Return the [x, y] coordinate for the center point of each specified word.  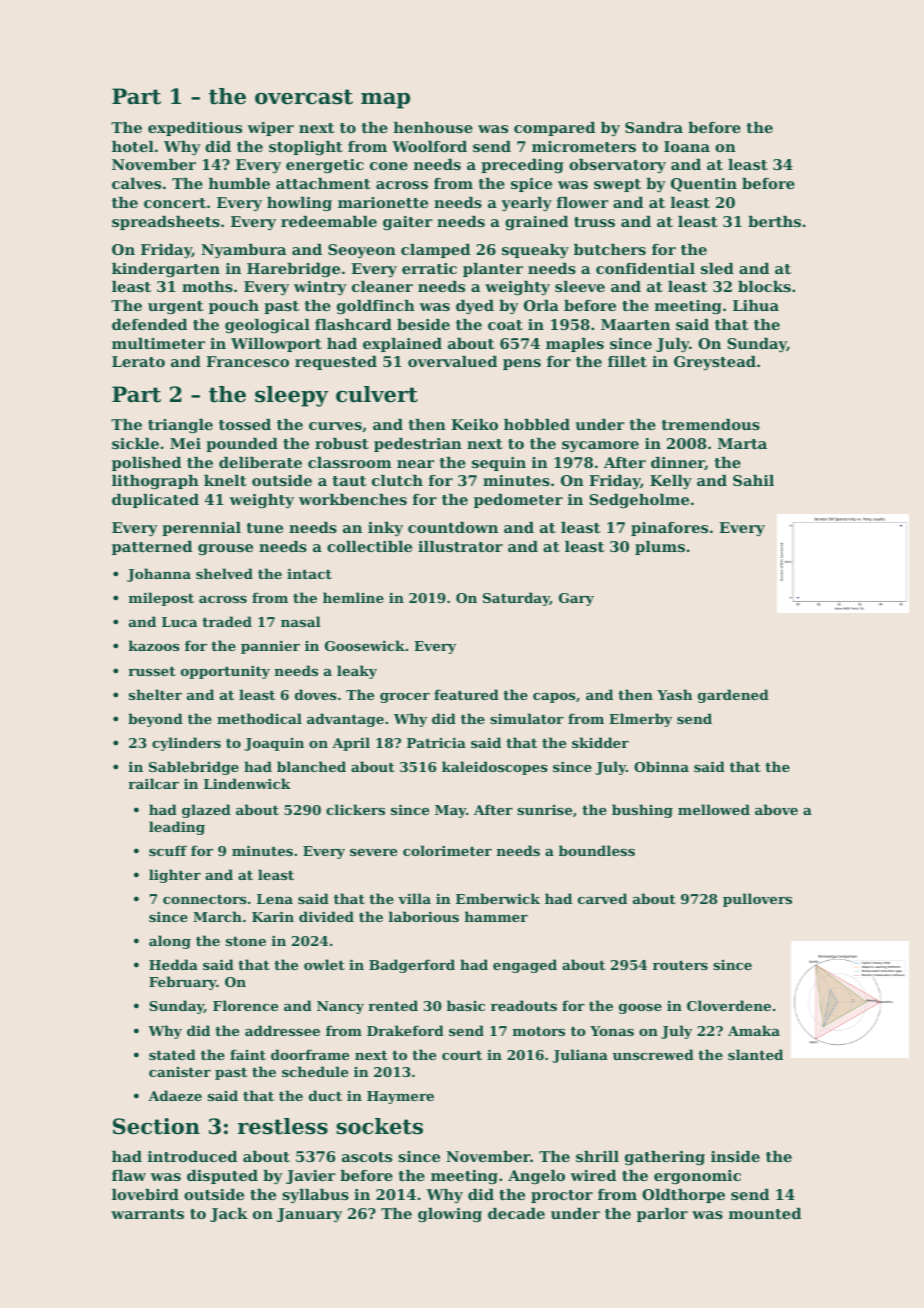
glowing [450, 1215]
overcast [304, 97]
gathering [665, 1158]
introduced [192, 1156]
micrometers [584, 146]
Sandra [654, 127]
